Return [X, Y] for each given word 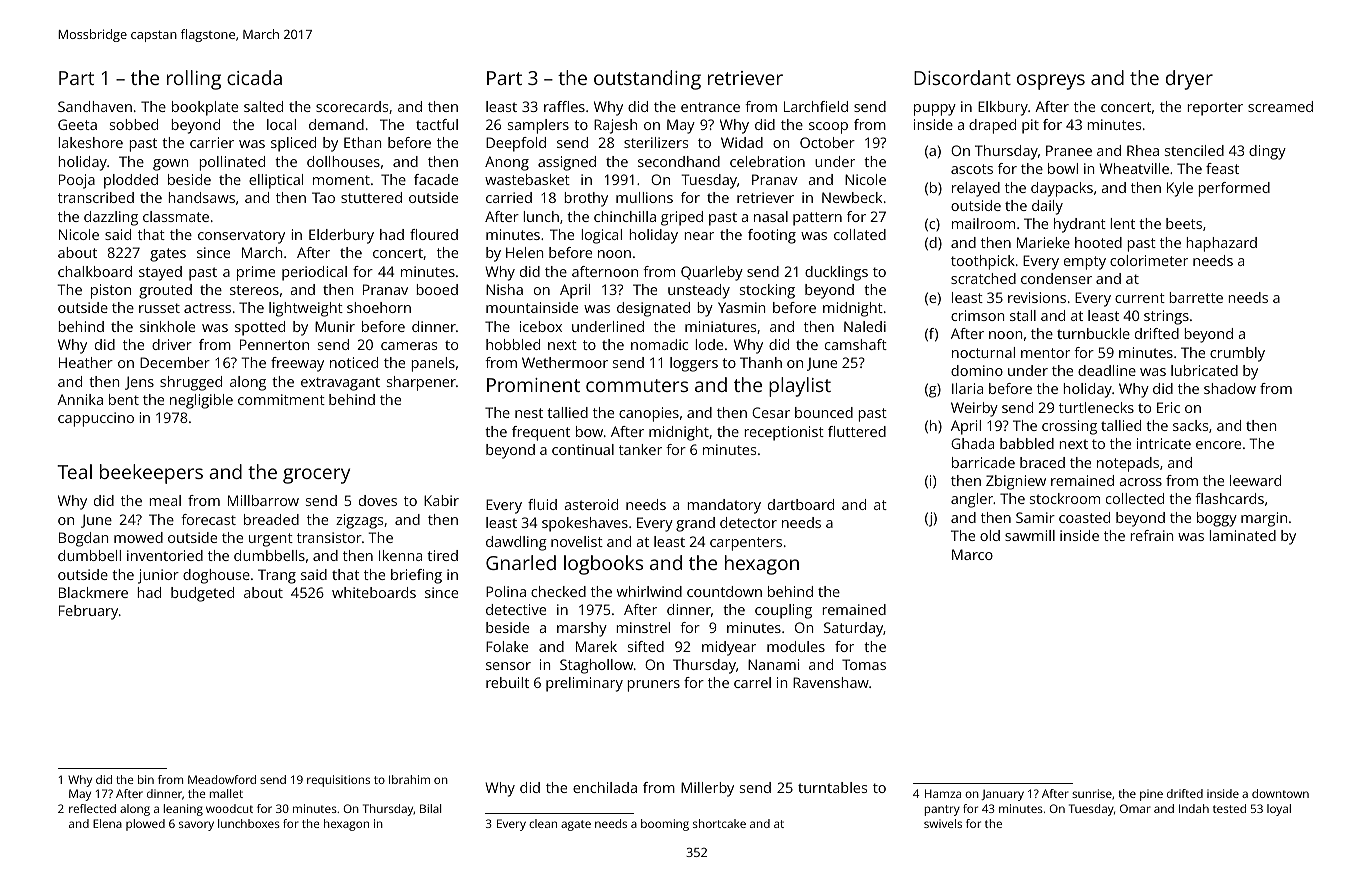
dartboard [801, 504]
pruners [653, 686]
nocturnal [983, 352]
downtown [1280, 793]
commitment [281, 399]
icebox [541, 326]
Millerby [707, 789]
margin [1264, 519]
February [88, 612]
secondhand [679, 161]
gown [170, 165]
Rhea [1143, 150]
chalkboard [95, 271]
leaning [183, 810]
